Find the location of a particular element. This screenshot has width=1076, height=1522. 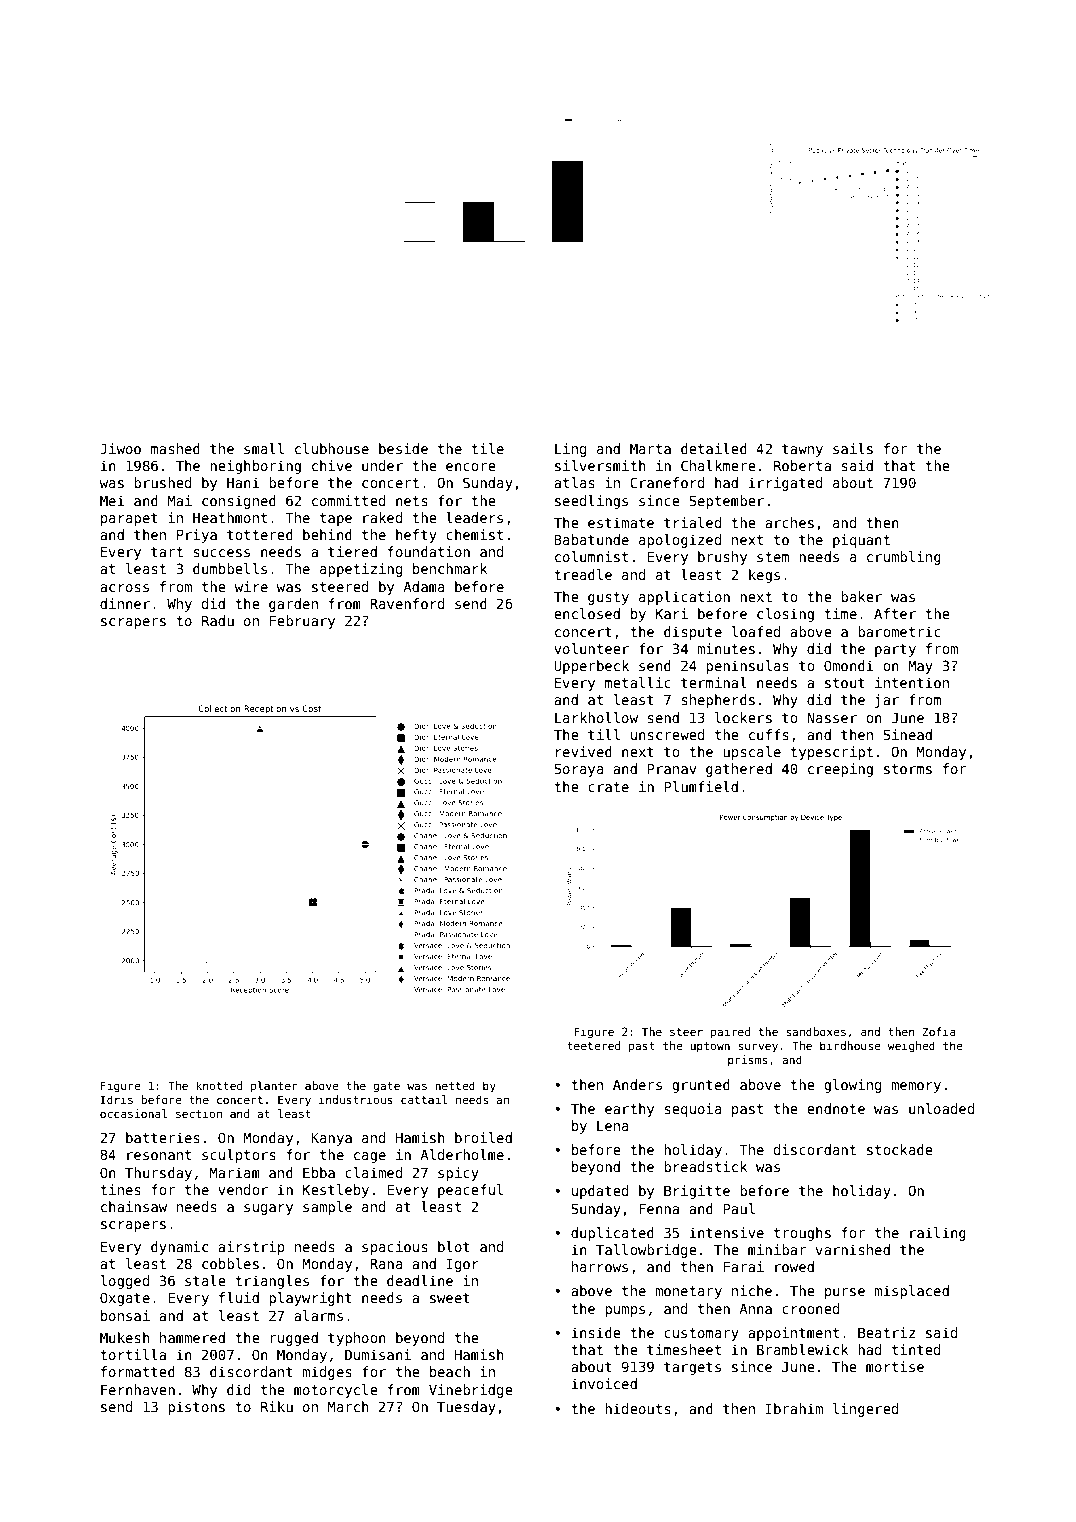

Soraya is located at coordinates (579, 770).
